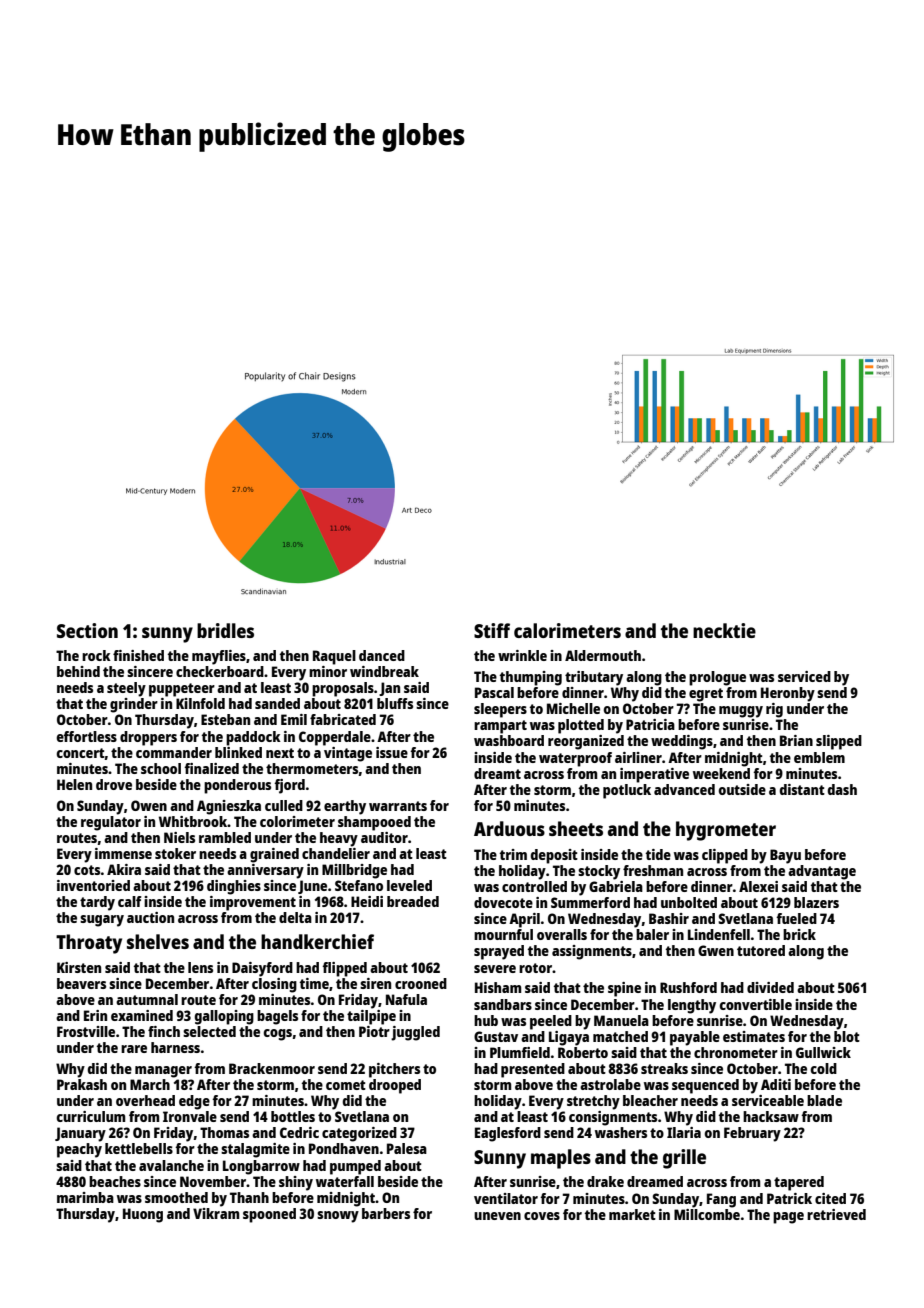  What do you see at coordinates (492, 630) in the screenshot?
I see `Stiff` at bounding box center [492, 630].
